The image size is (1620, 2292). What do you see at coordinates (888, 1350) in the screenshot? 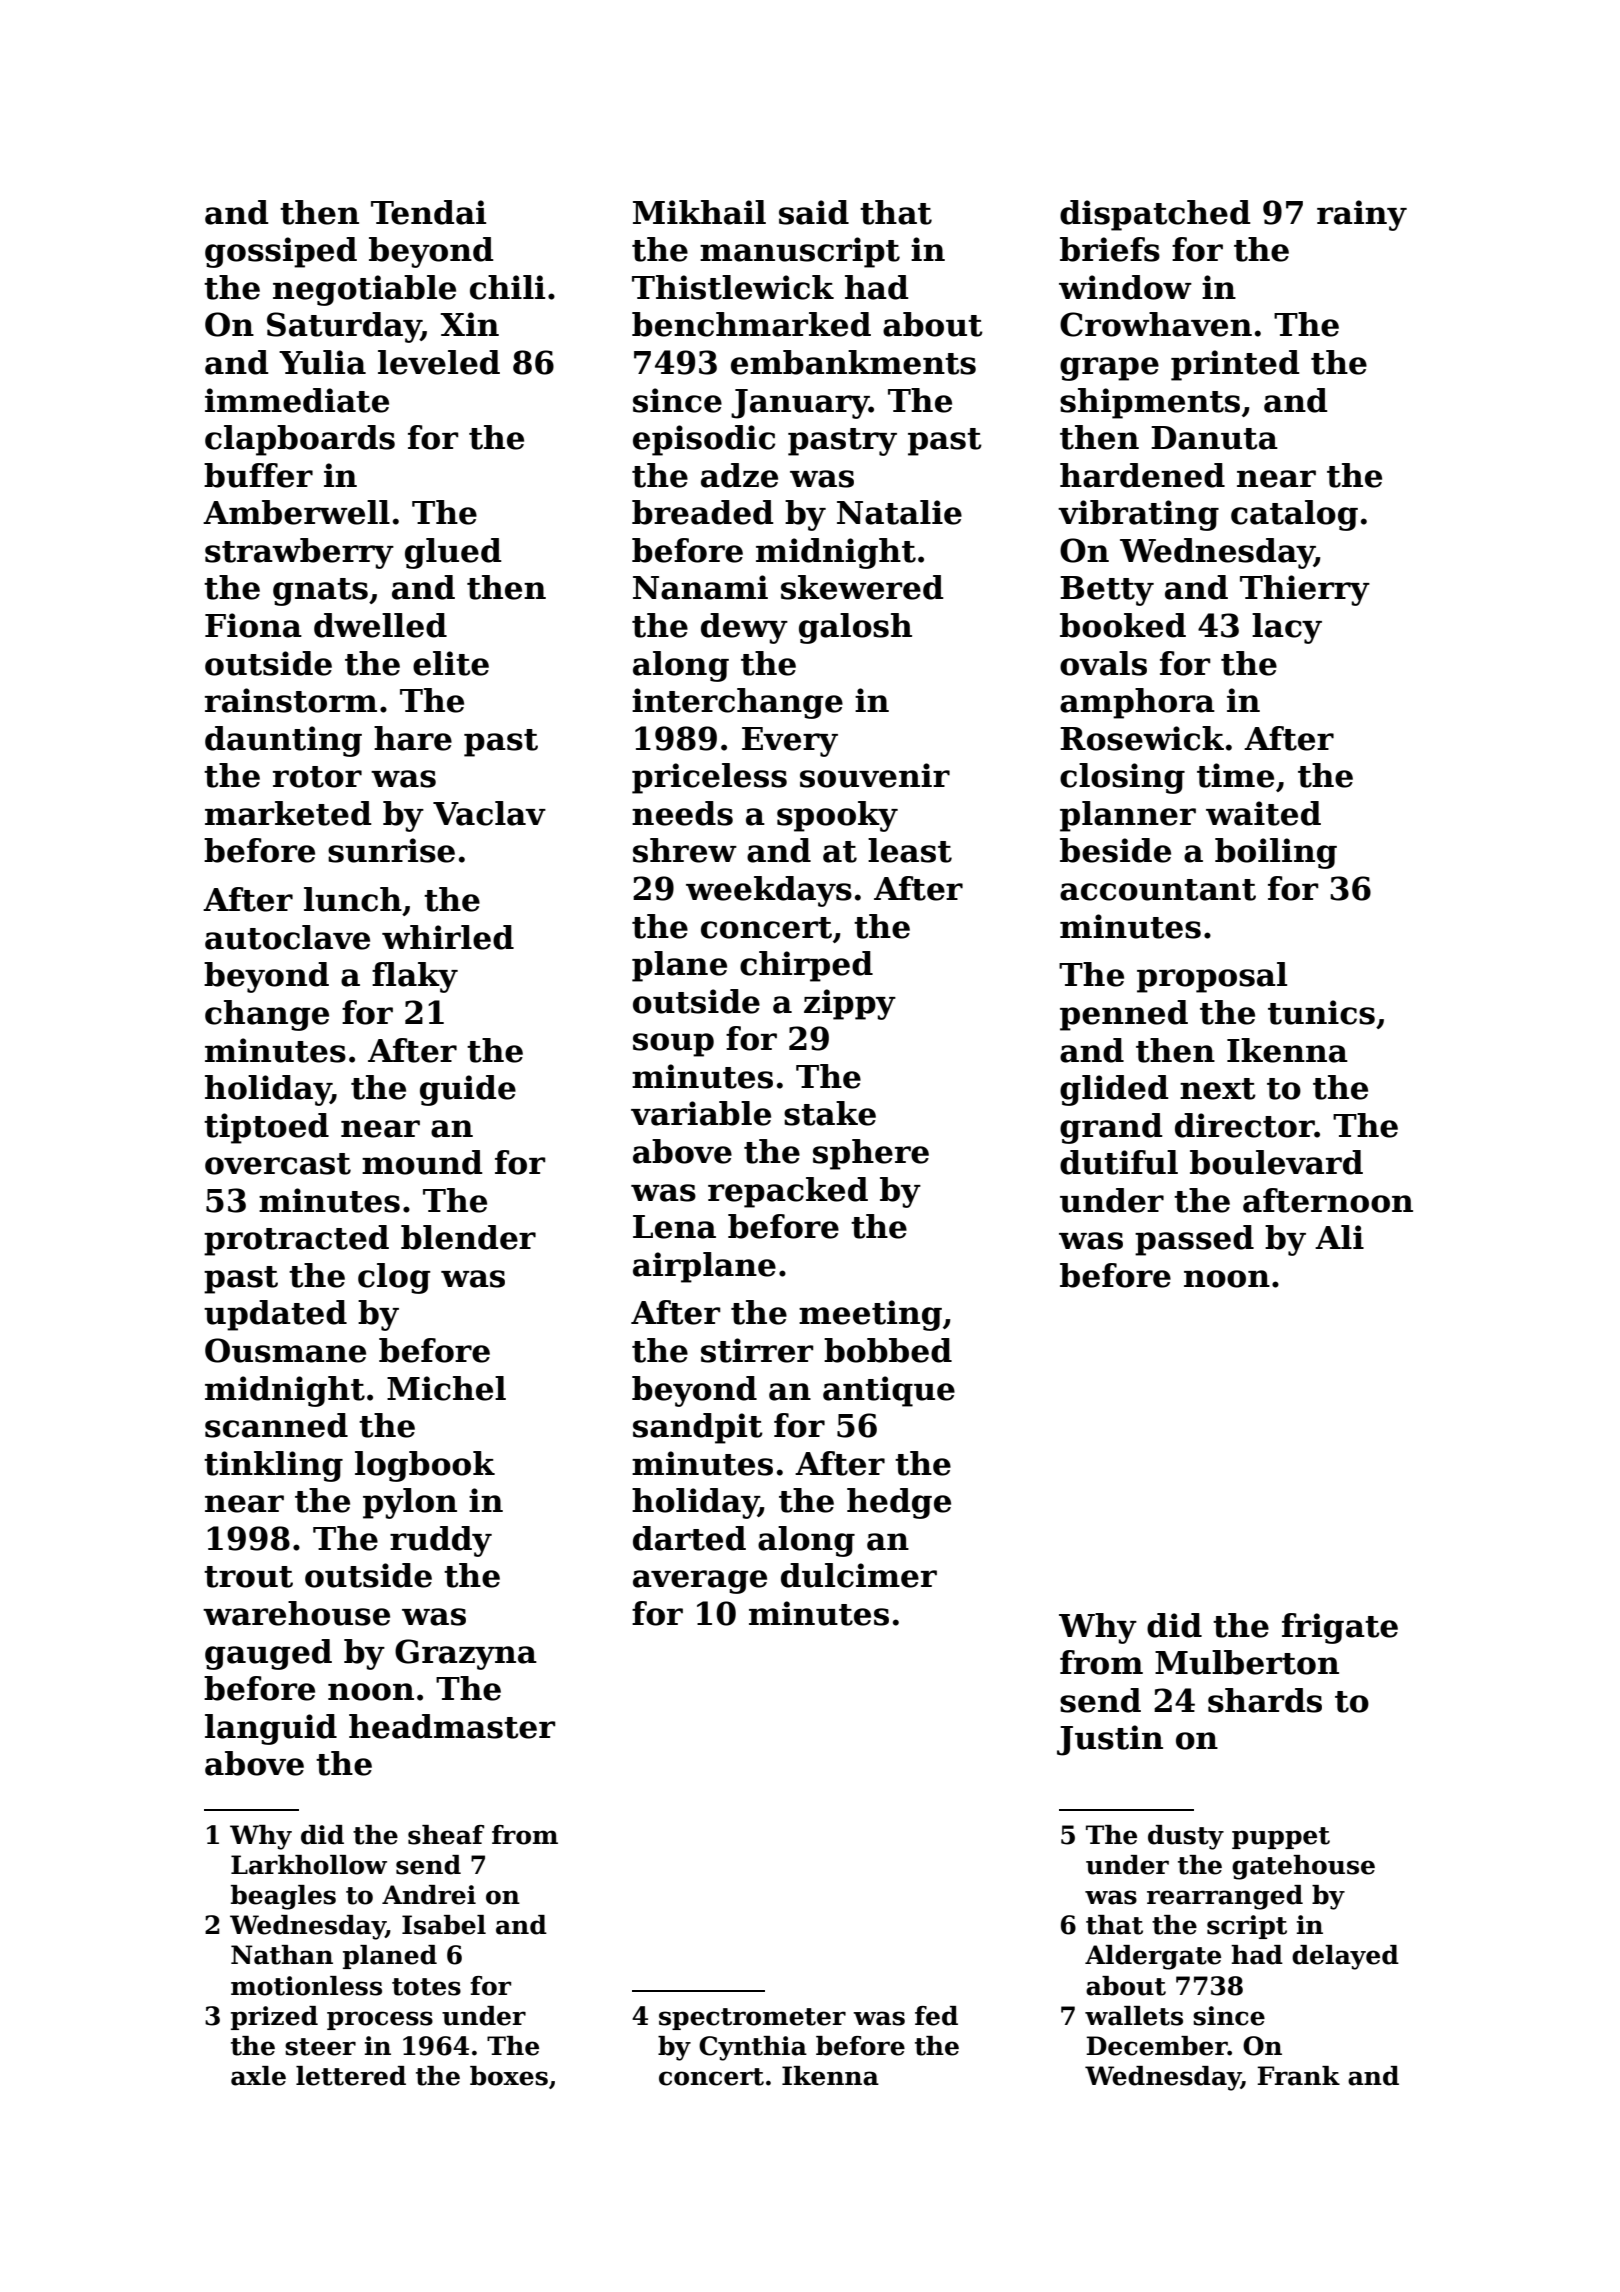
I see `bobbed` at bounding box center [888, 1350].
